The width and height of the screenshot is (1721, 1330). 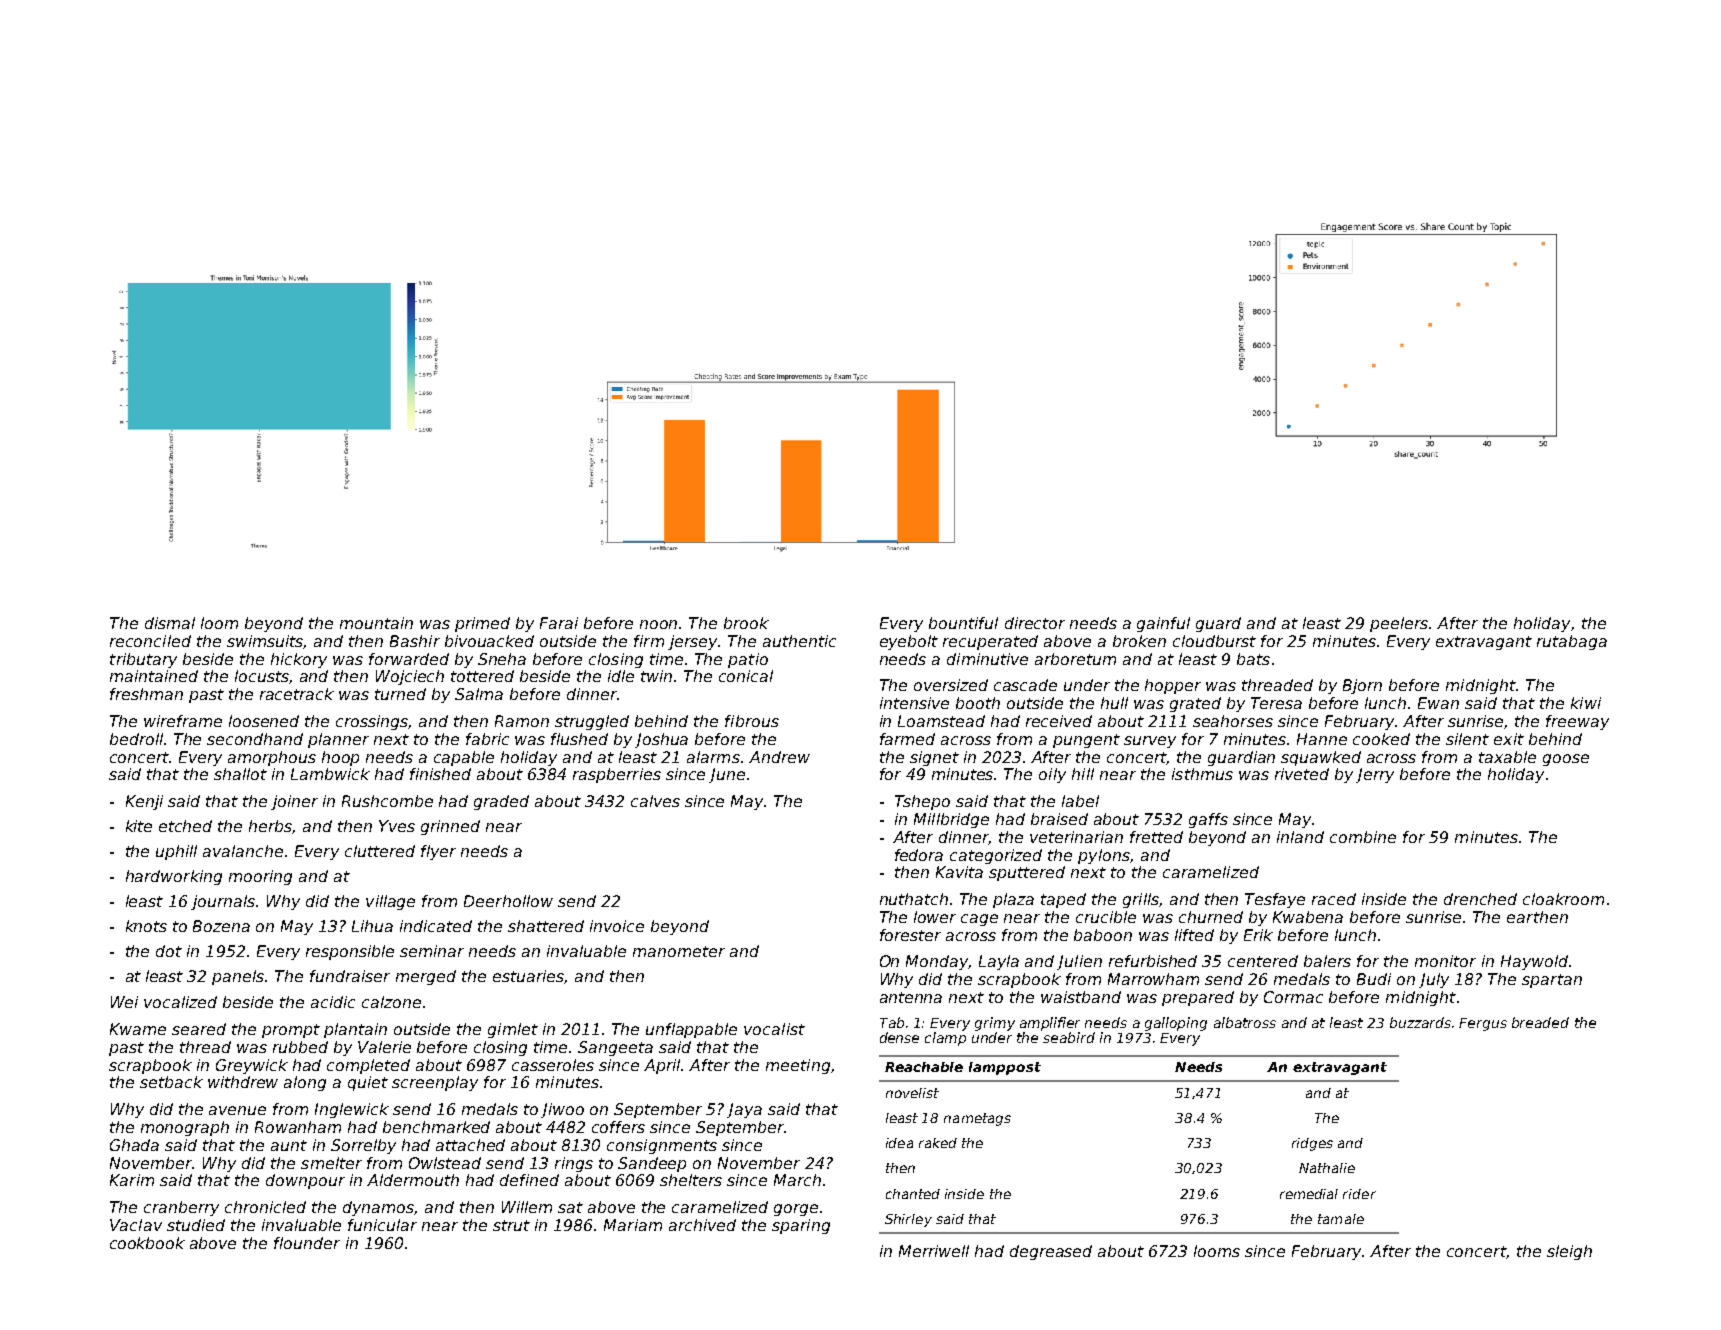 What do you see at coordinates (390, 902) in the screenshot?
I see `village` at bounding box center [390, 902].
